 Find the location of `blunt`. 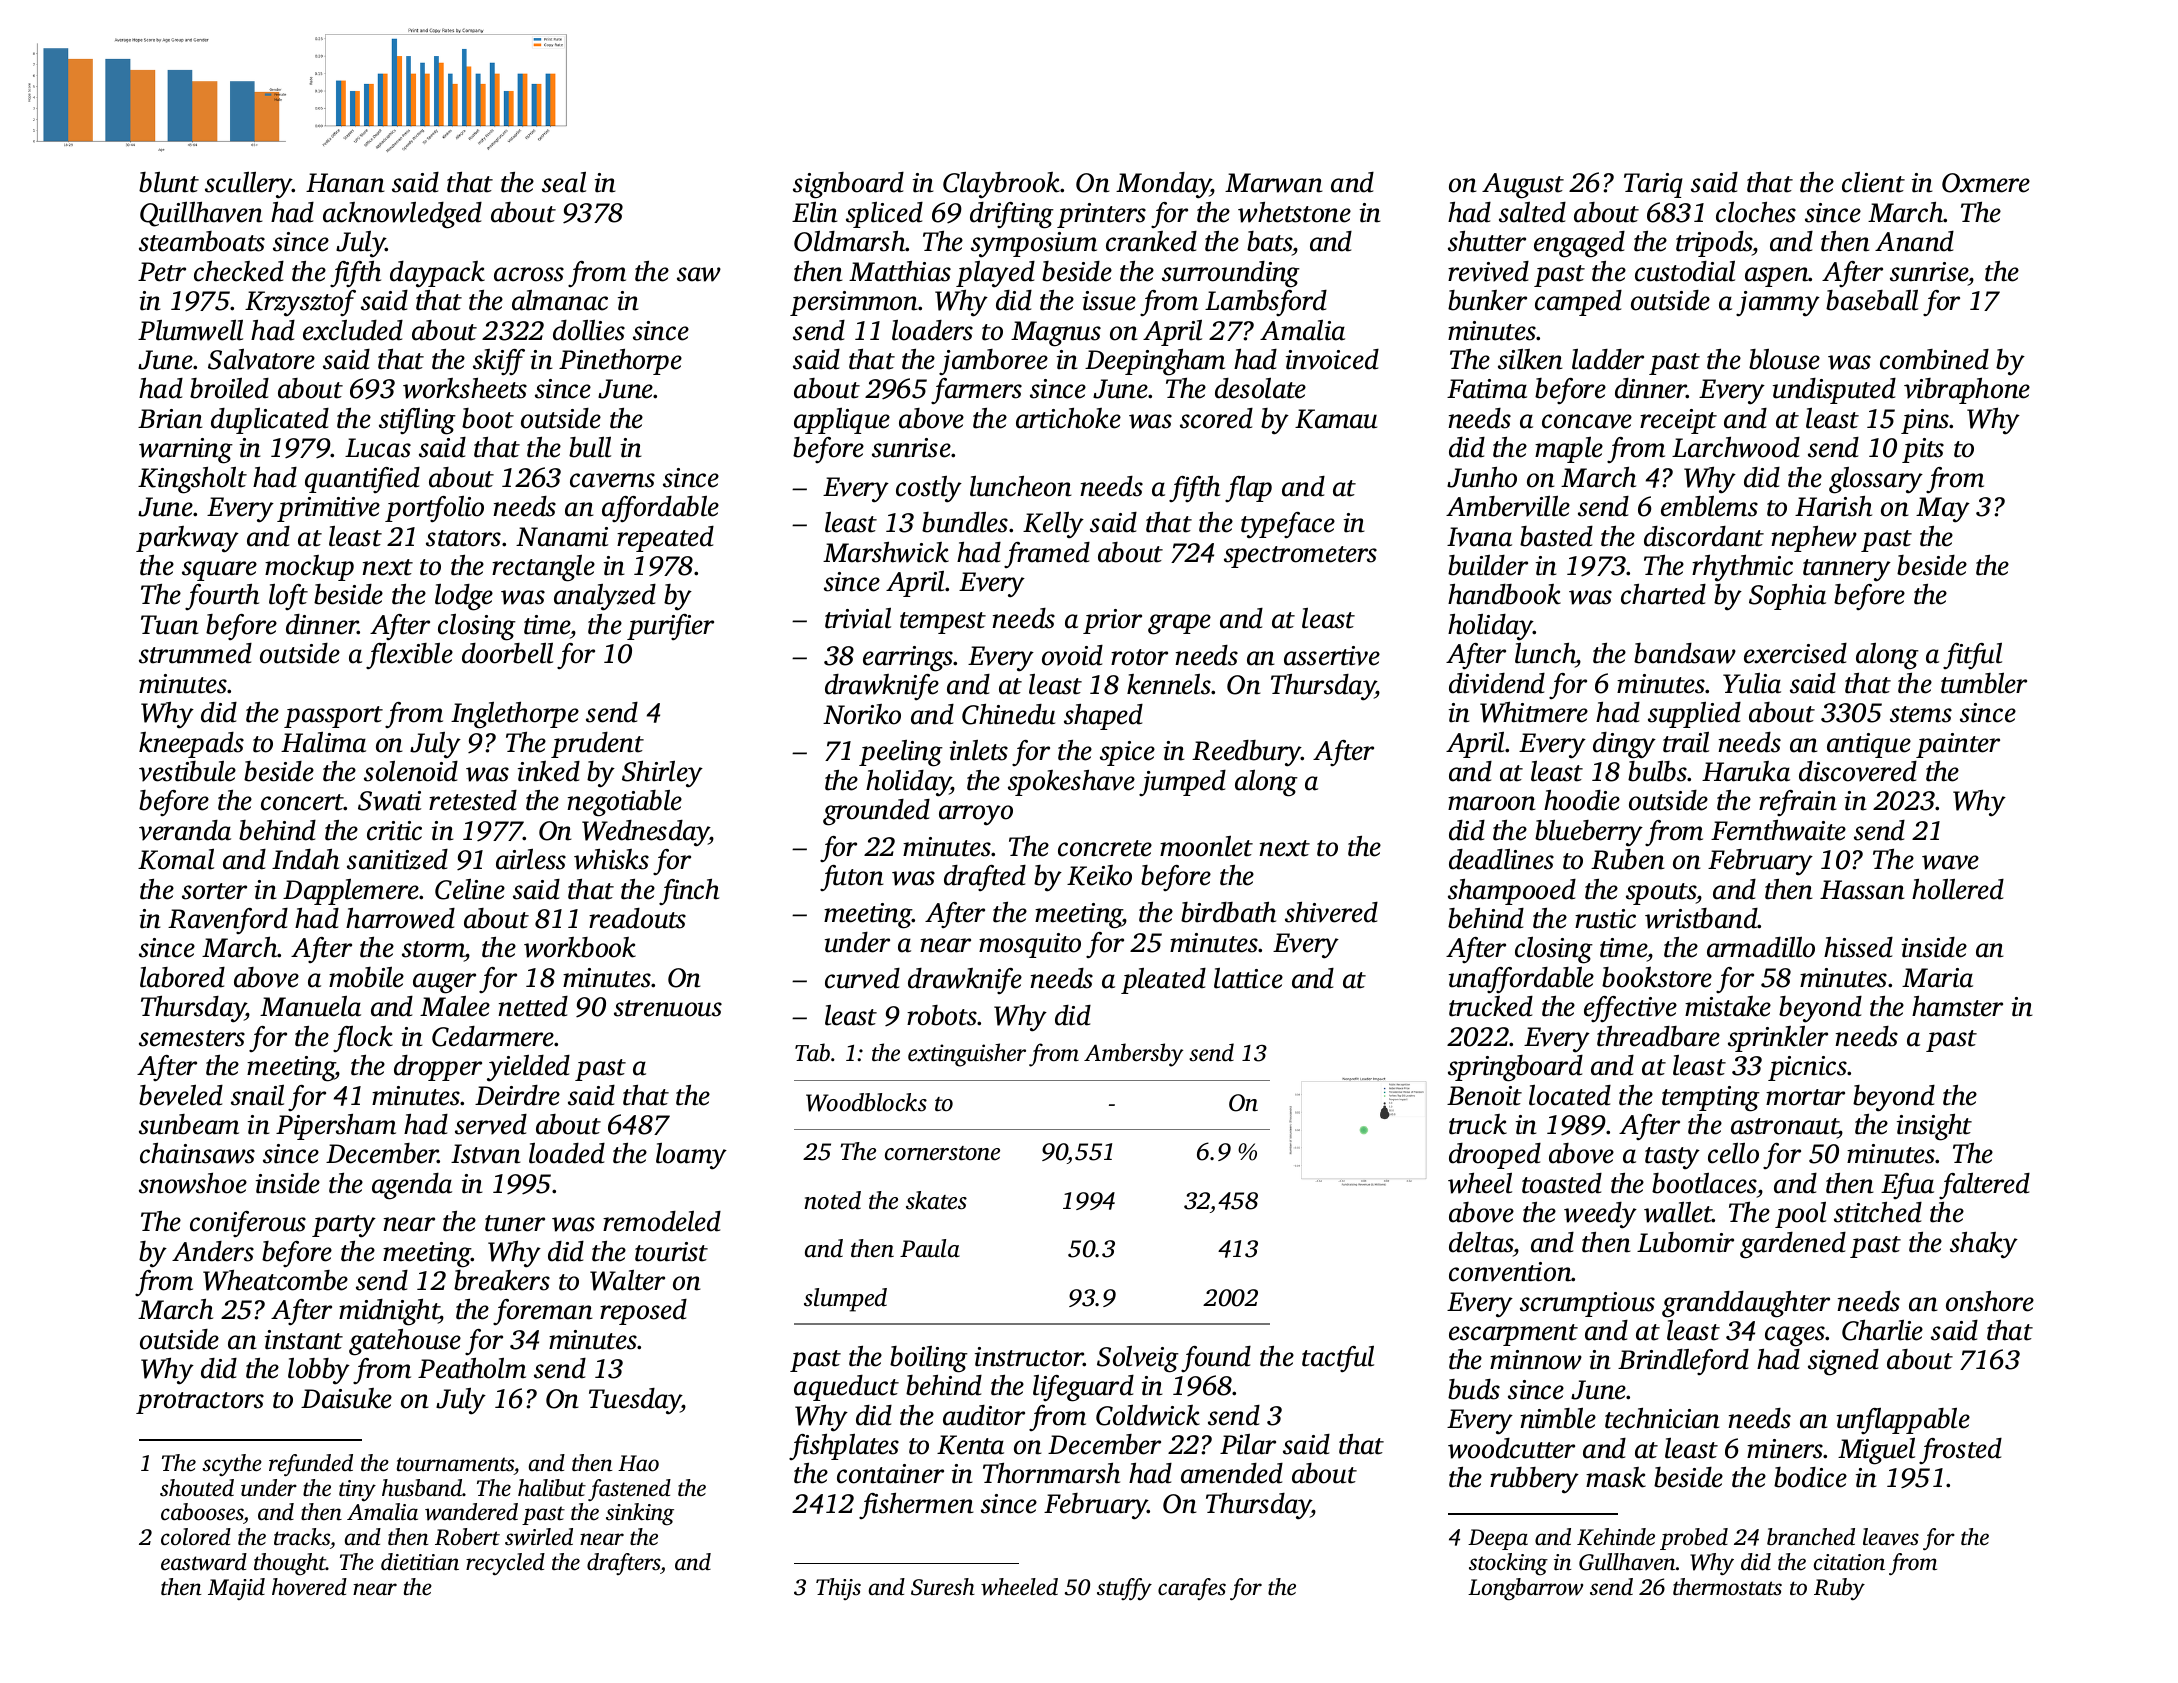

blunt is located at coordinates (169, 182).
